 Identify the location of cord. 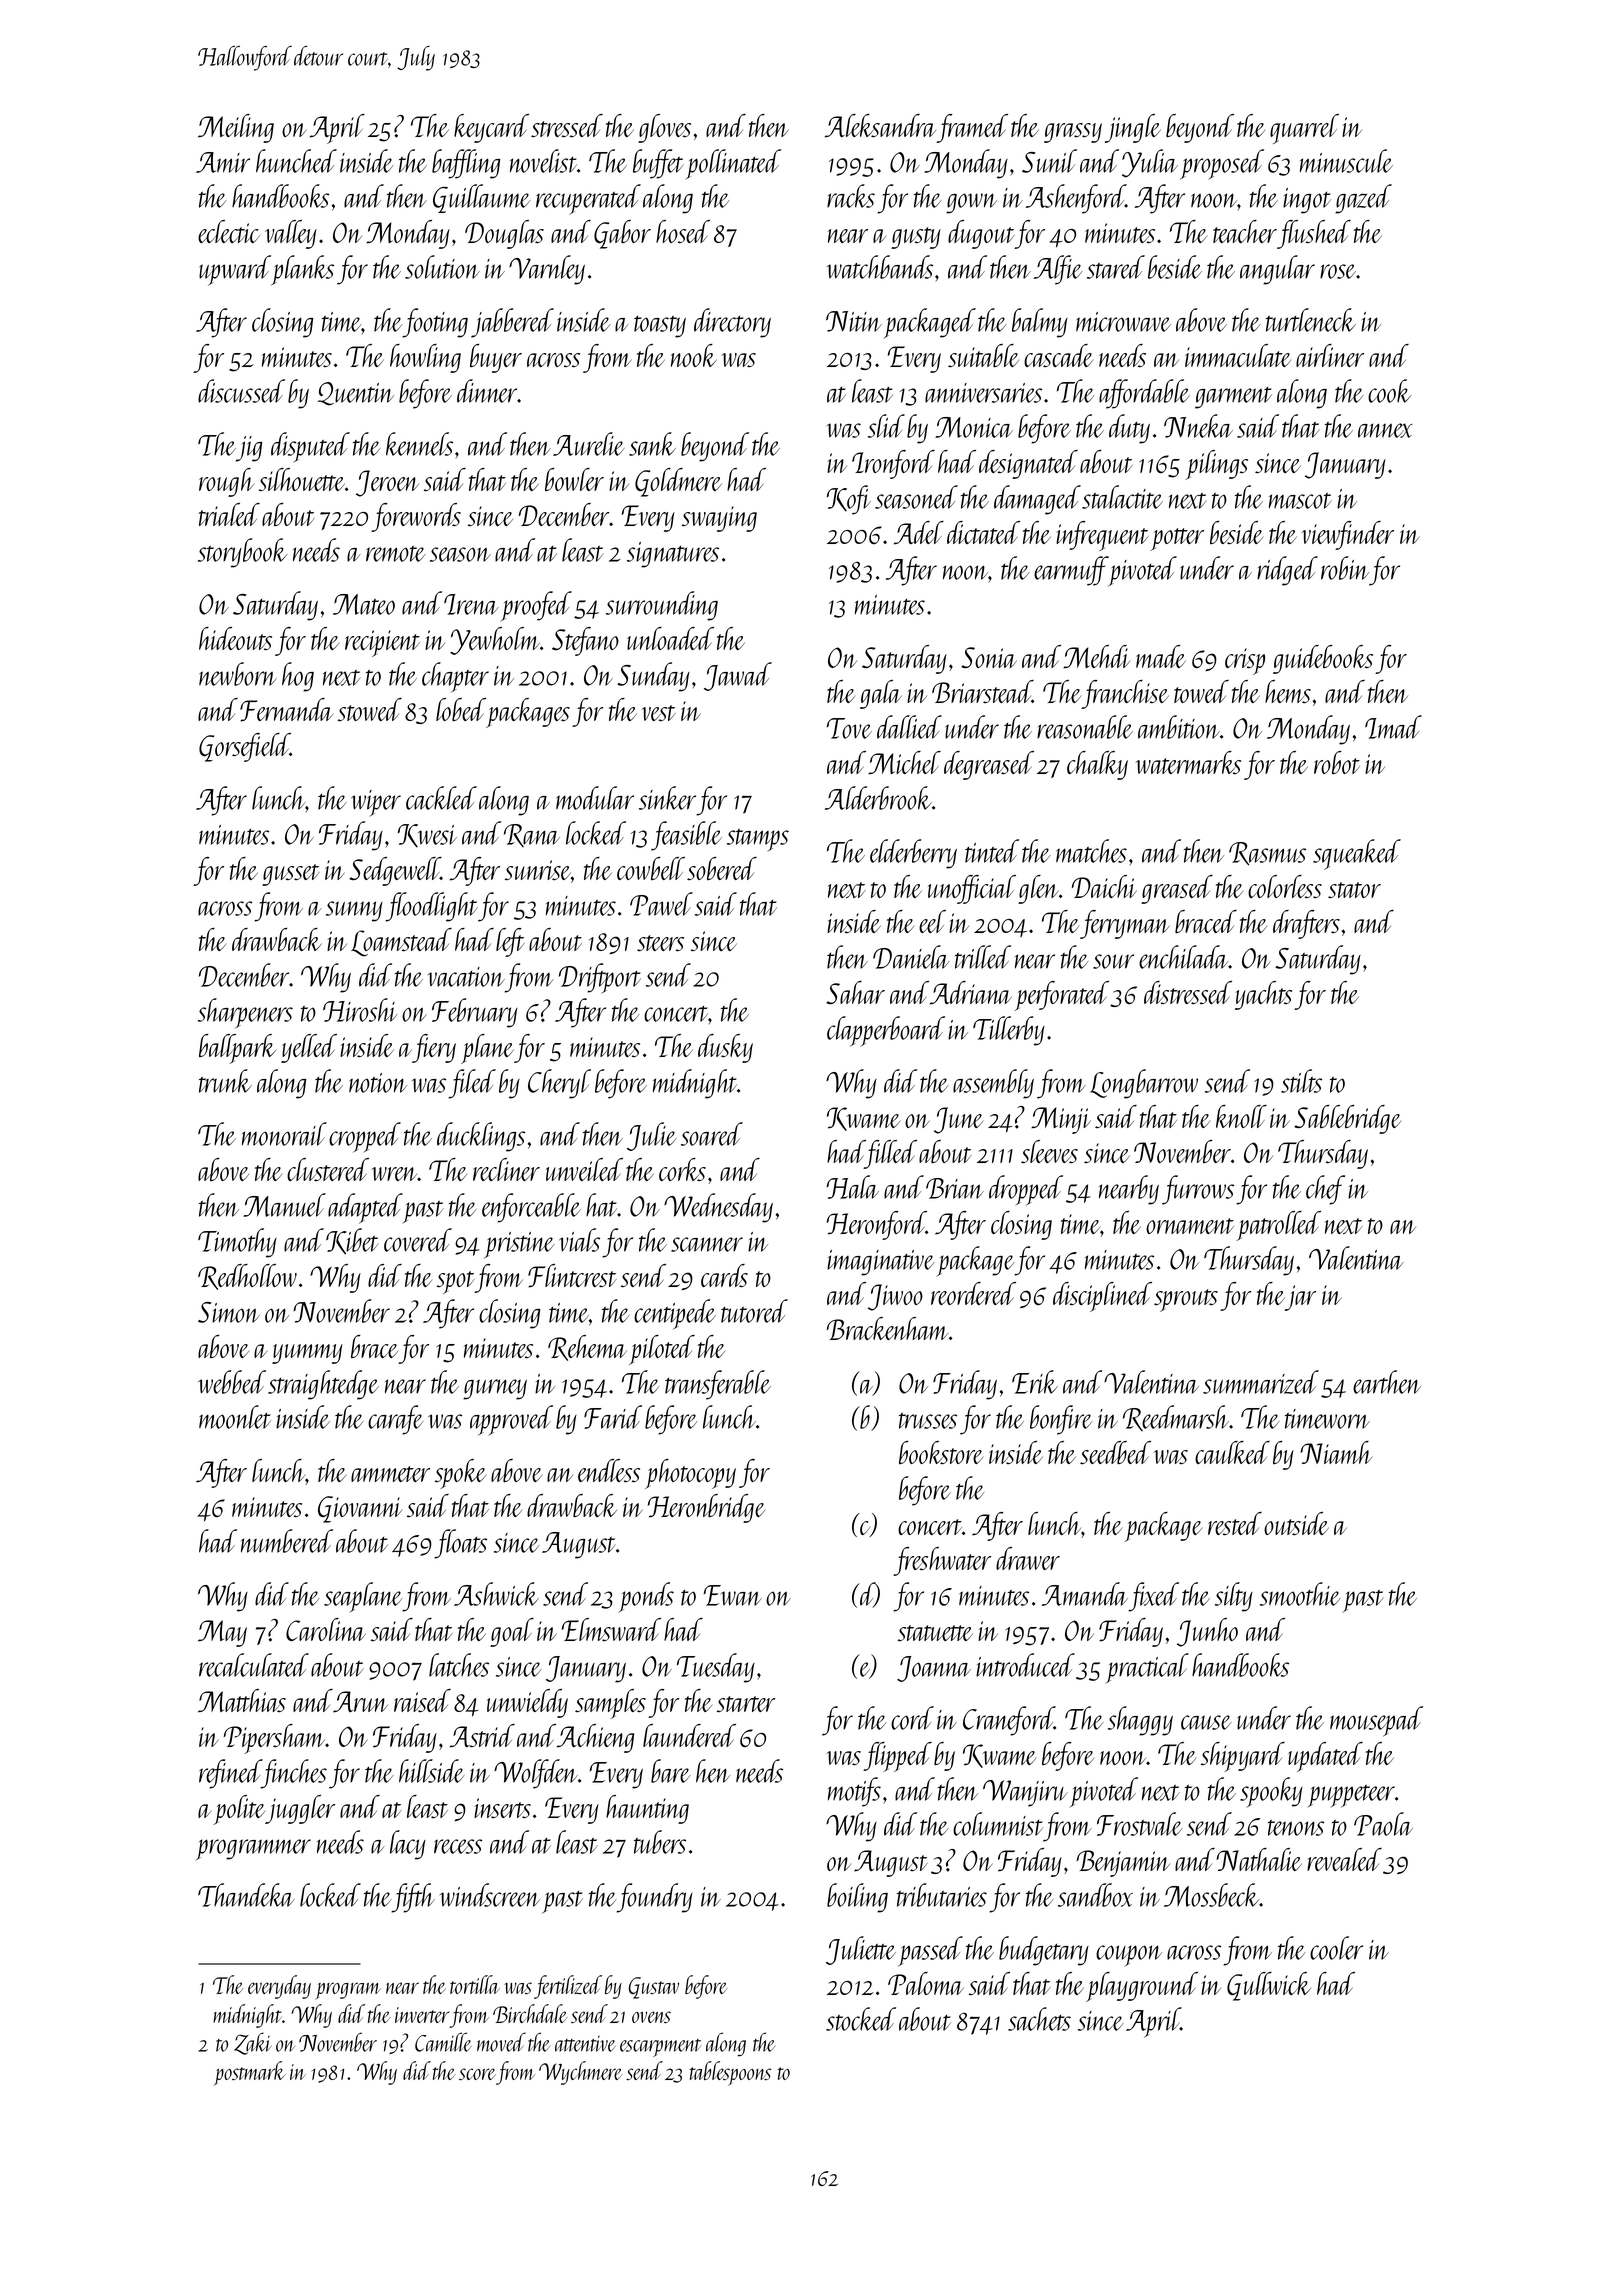
(912, 1718).
